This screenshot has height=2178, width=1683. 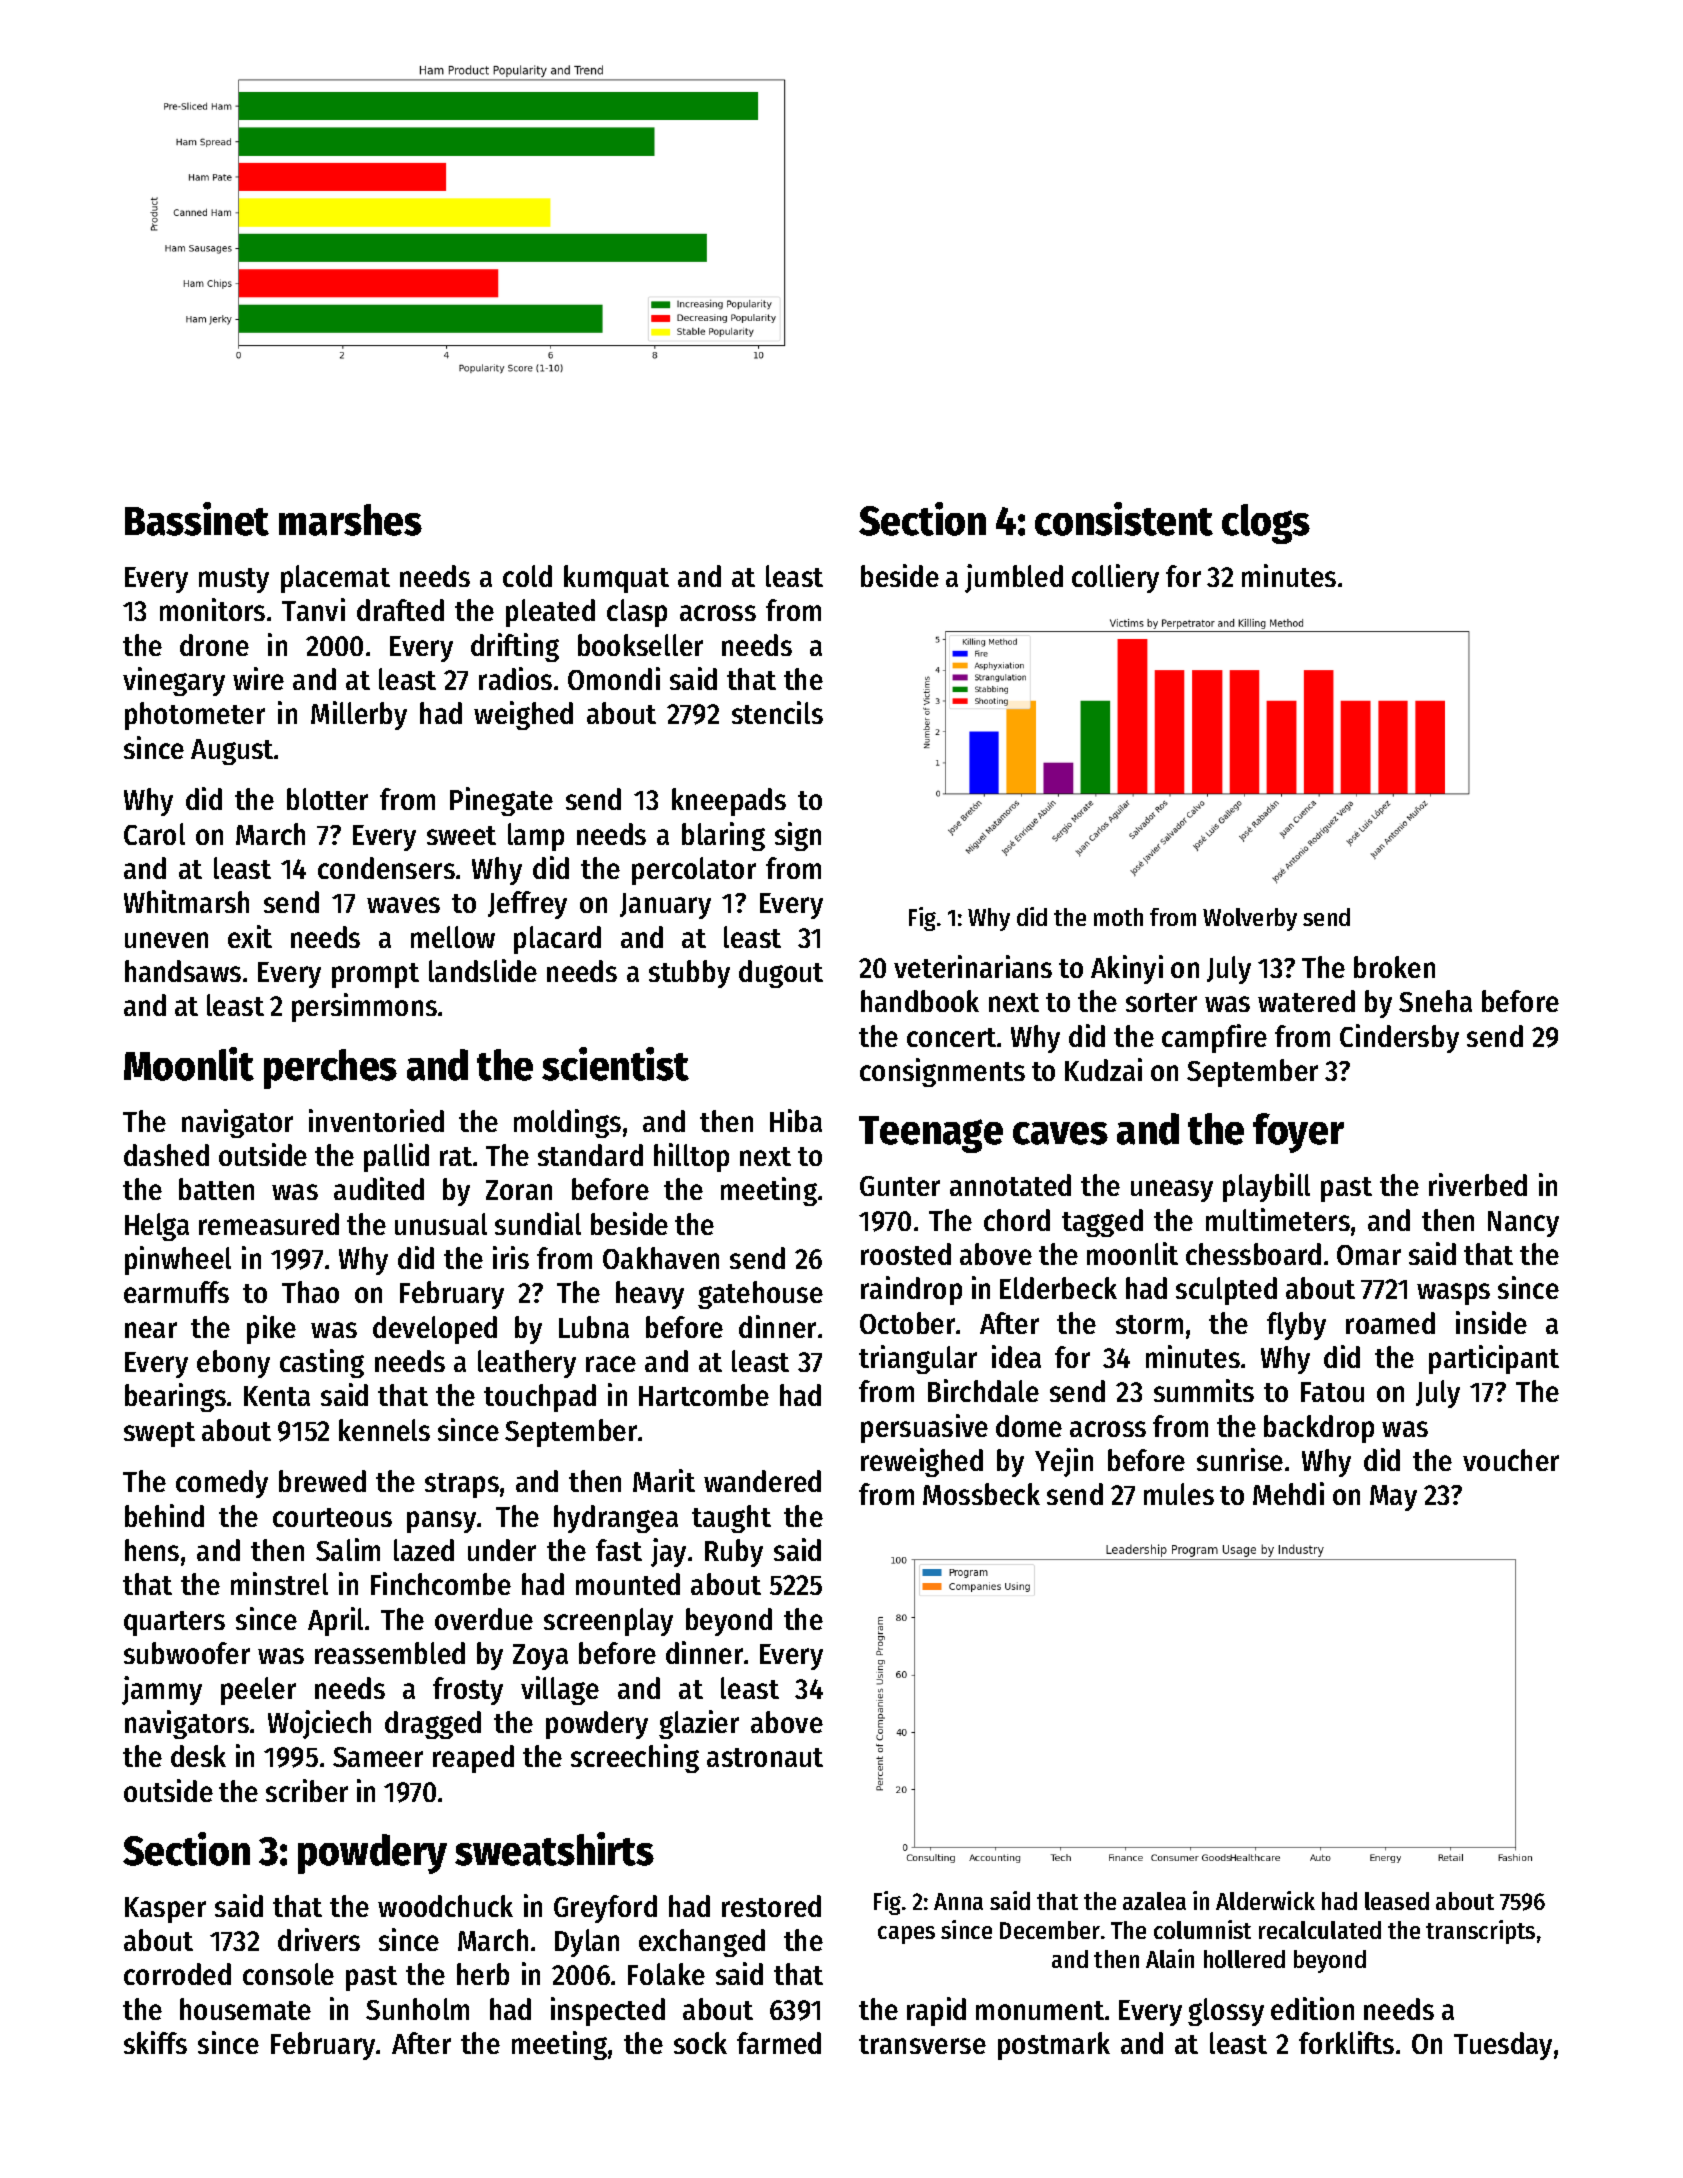 What do you see at coordinates (777, 712) in the screenshot?
I see `stencils` at bounding box center [777, 712].
